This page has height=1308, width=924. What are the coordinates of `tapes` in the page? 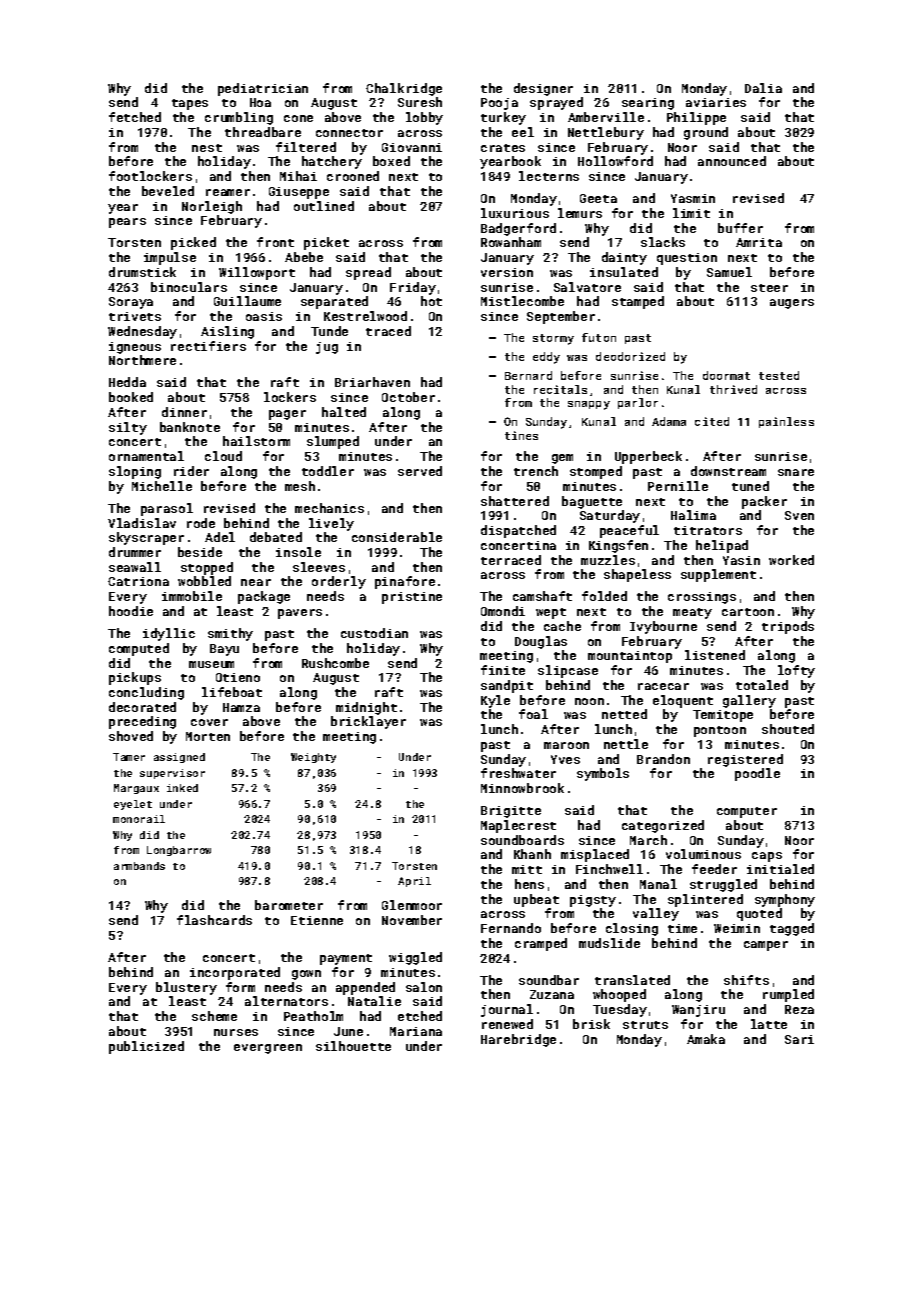 It's located at (190, 104).
